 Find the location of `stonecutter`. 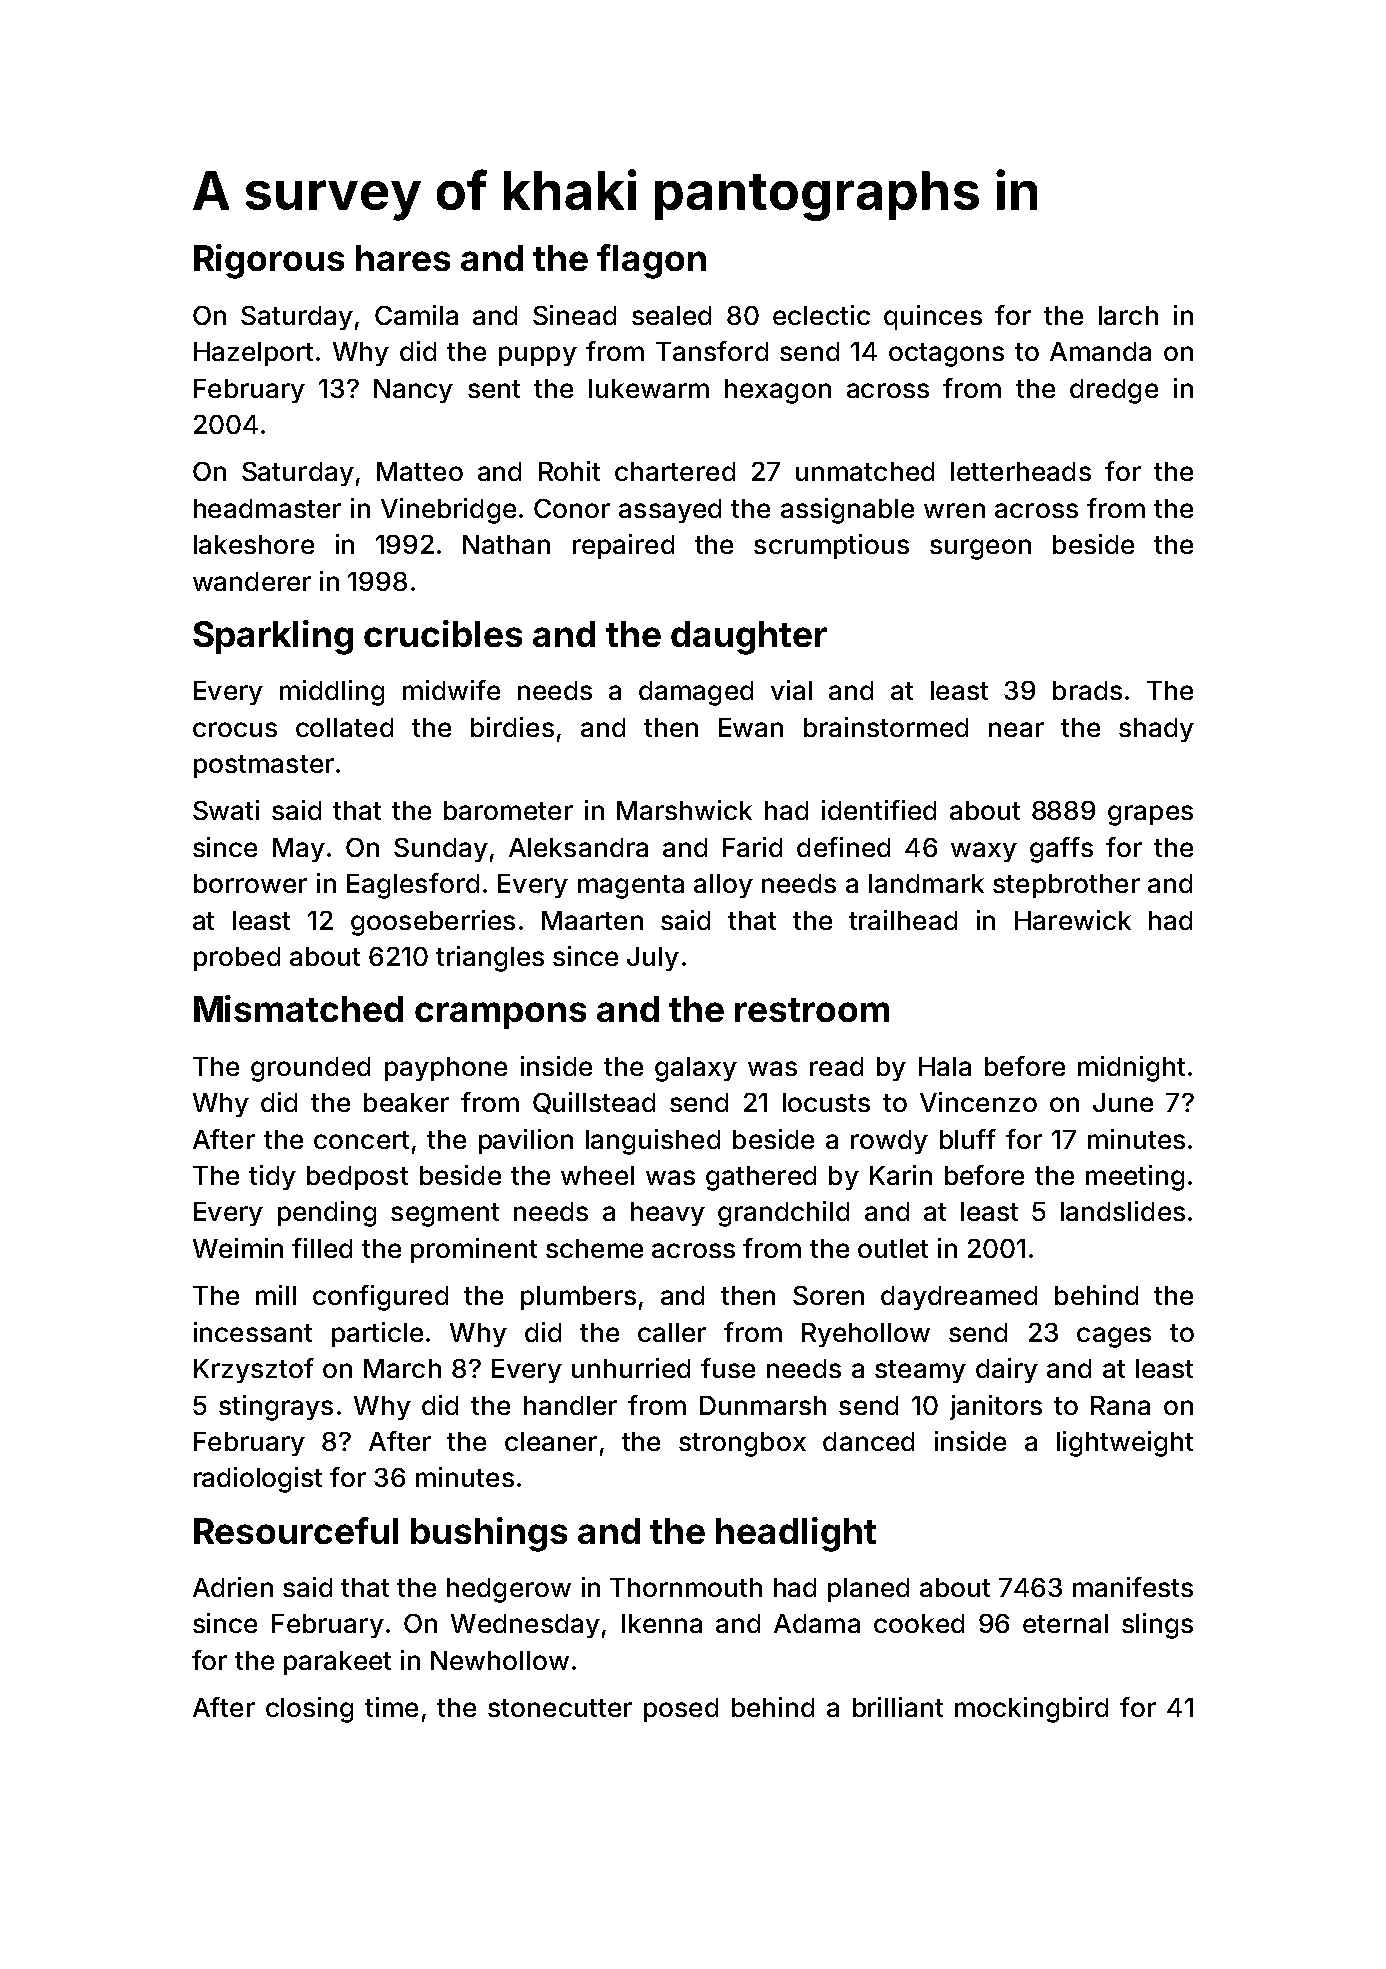

stonecutter is located at coordinates (560, 1708).
